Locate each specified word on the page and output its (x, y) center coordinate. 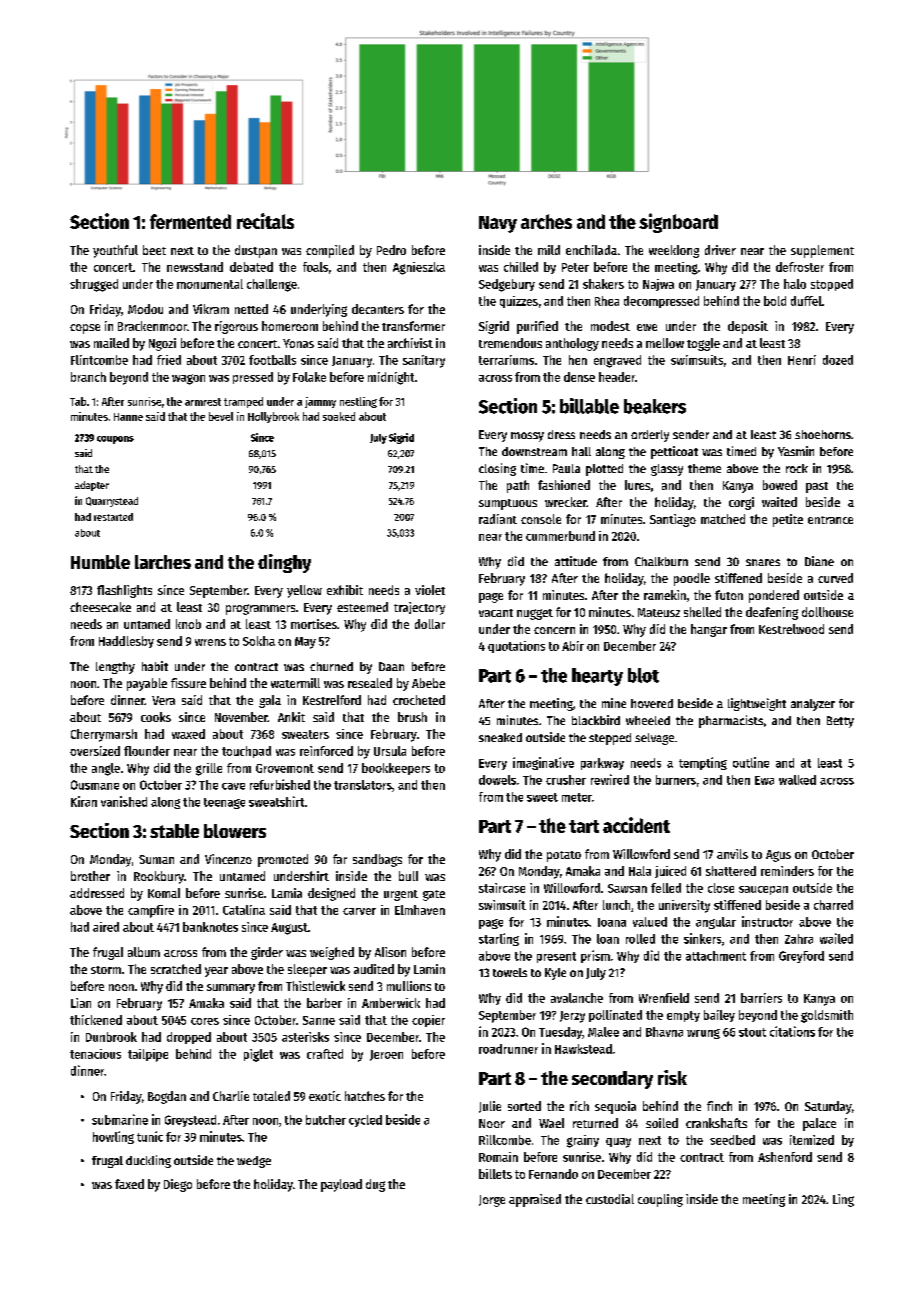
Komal (164, 893)
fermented (190, 221)
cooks (156, 717)
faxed (129, 1184)
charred (833, 905)
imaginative (543, 763)
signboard (678, 223)
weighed (332, 953)
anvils (732, 854)
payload (341, 1185)
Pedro (391, 250)
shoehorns (823, 434)
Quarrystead (112, 502)
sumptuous (508, 504)
